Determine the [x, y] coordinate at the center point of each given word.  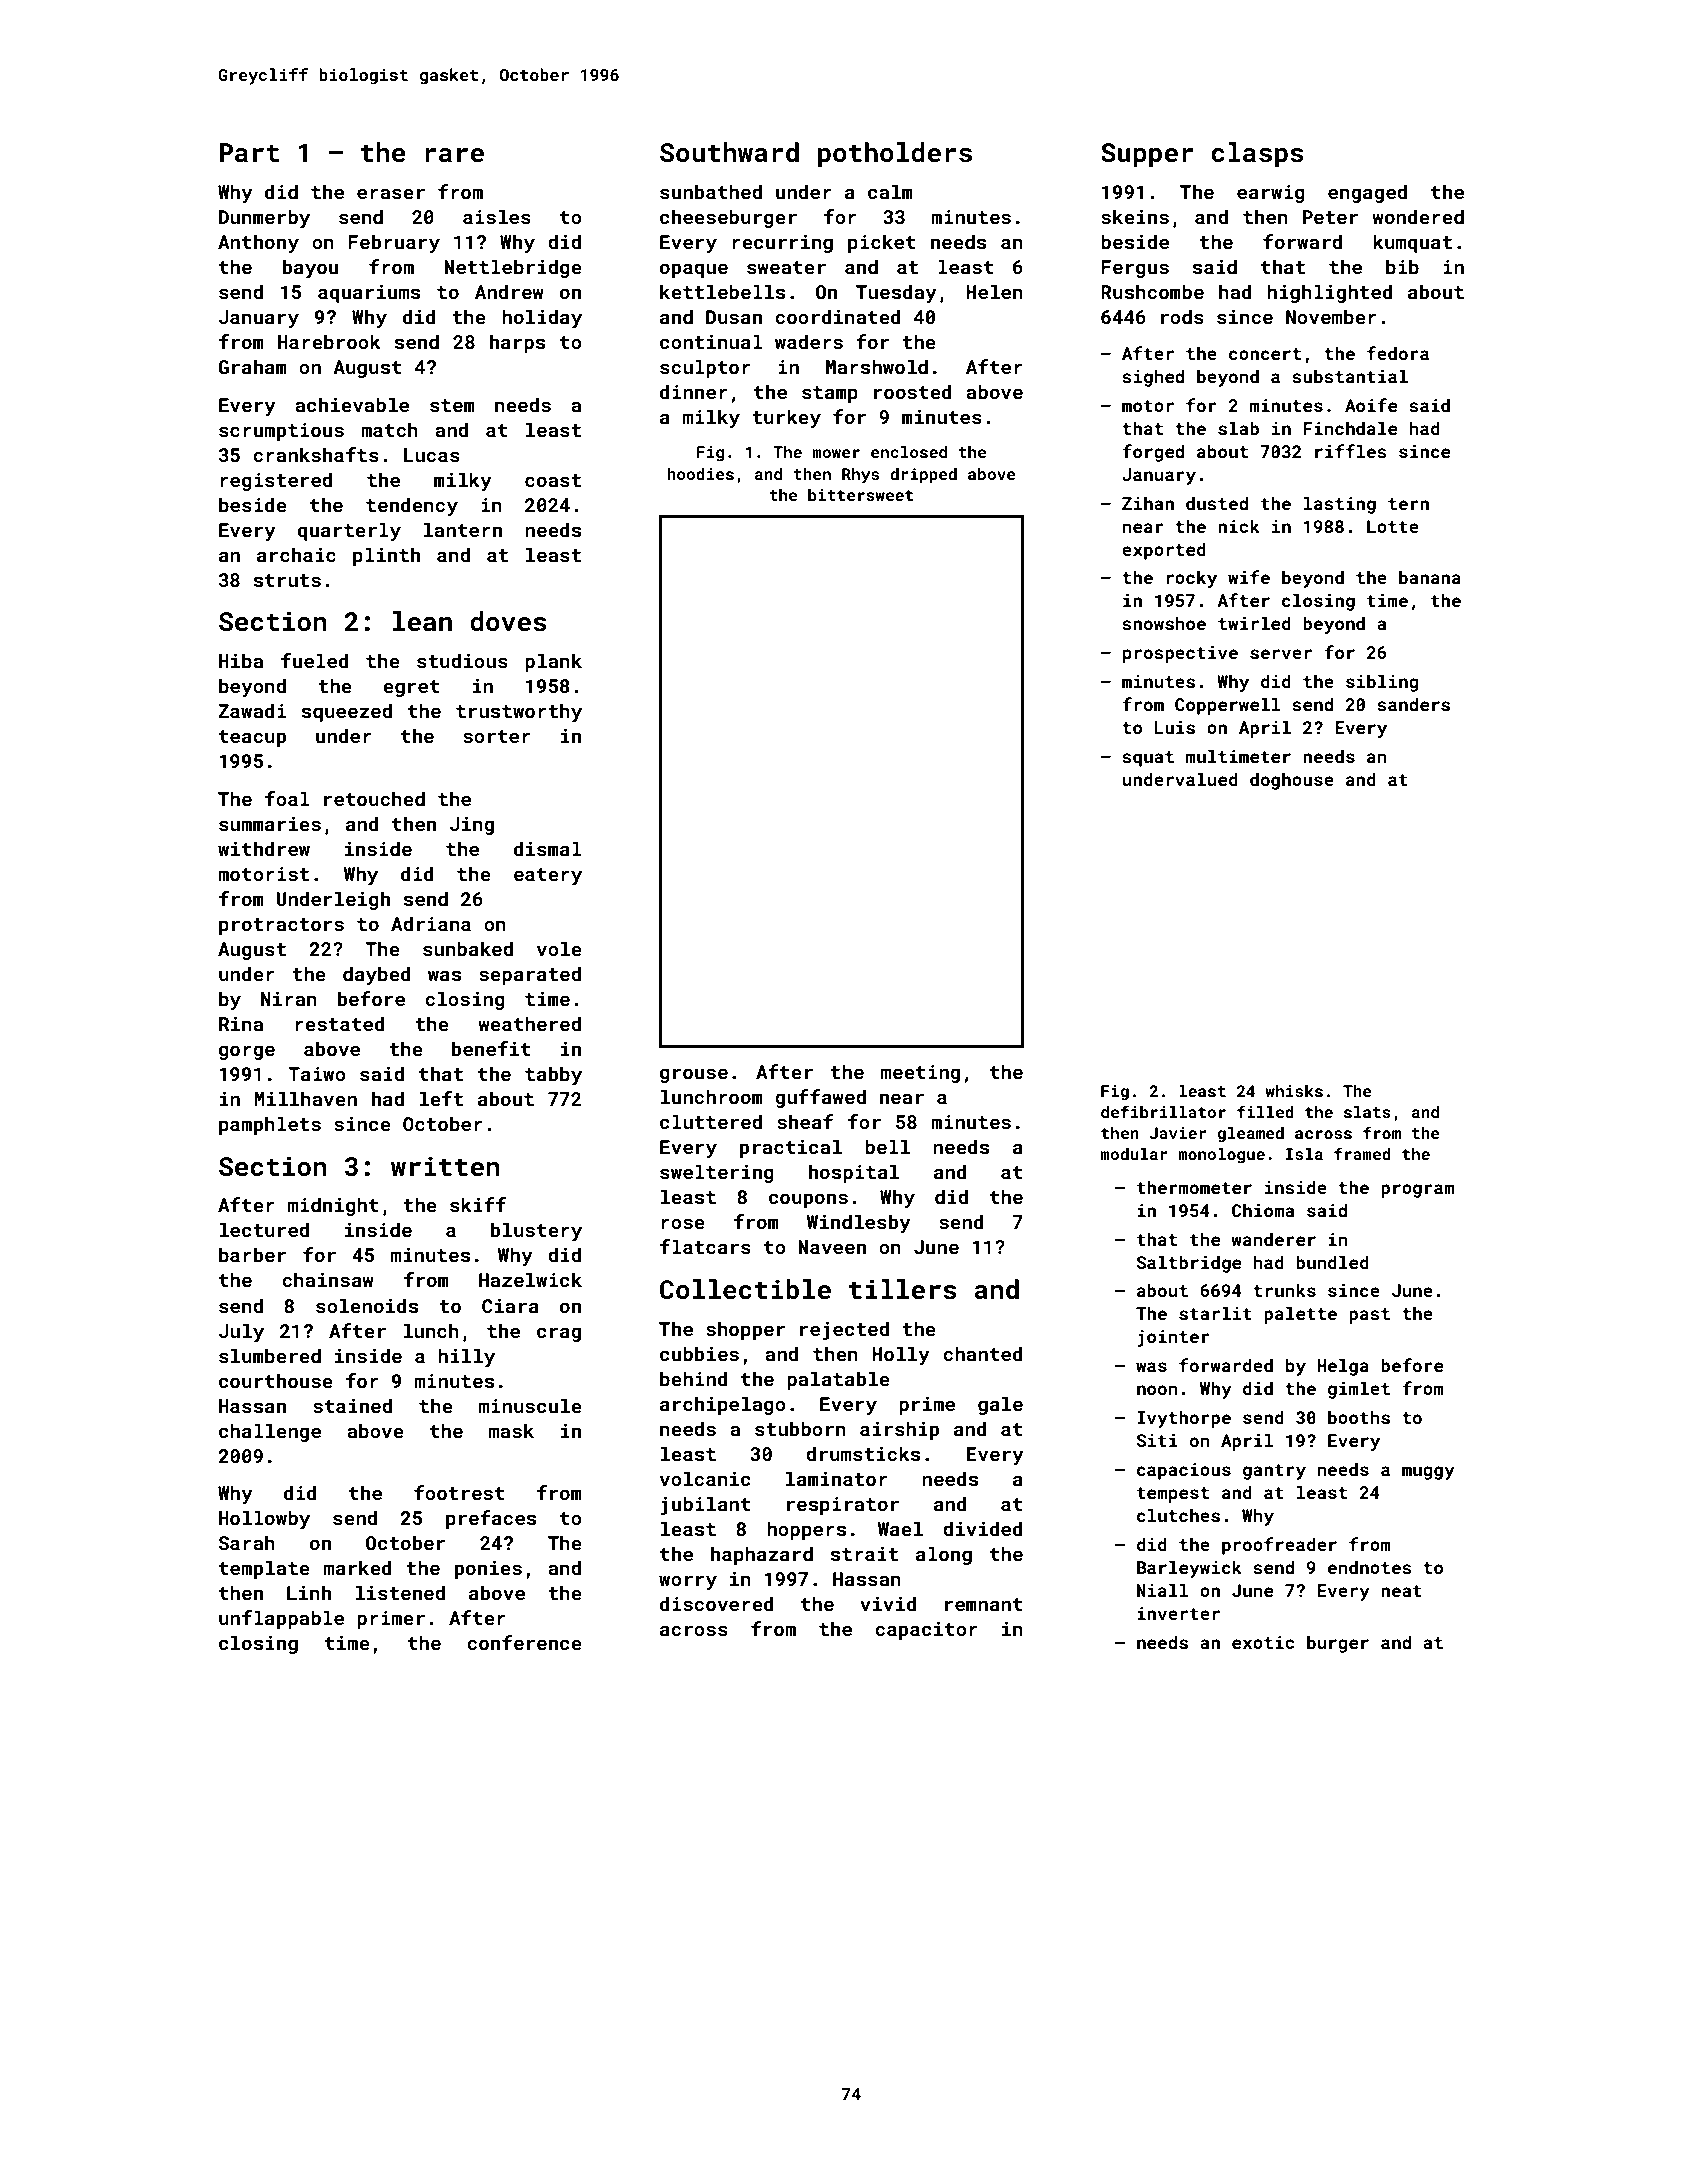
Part [249, 153]
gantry [1274, 1472]
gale [1000, 1405]
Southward [729, 152]
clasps [1257, 155]
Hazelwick [530, 1279]
